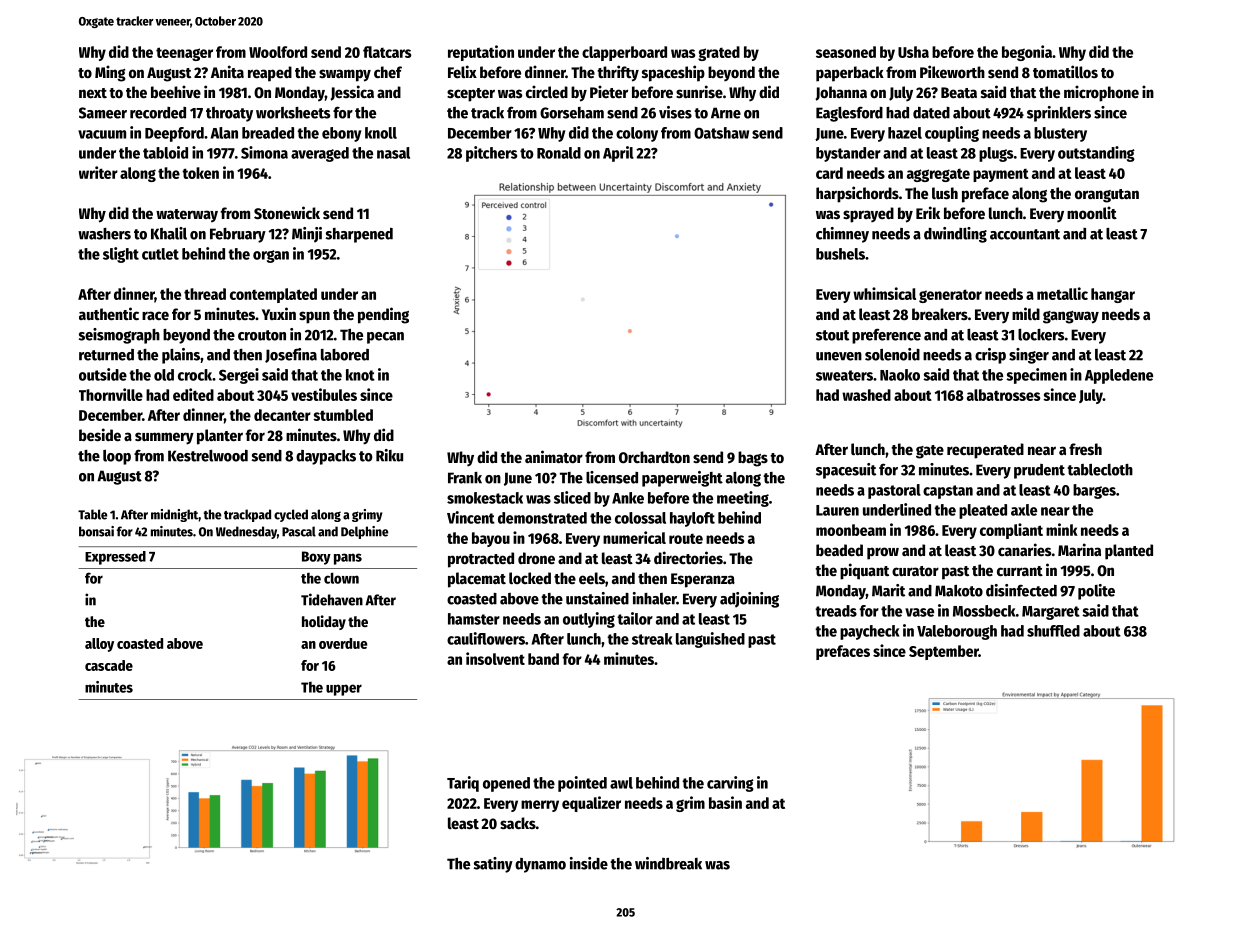  Describe the element at coordinates (950, 296) in the screenshot. I see `generator` at that location.
